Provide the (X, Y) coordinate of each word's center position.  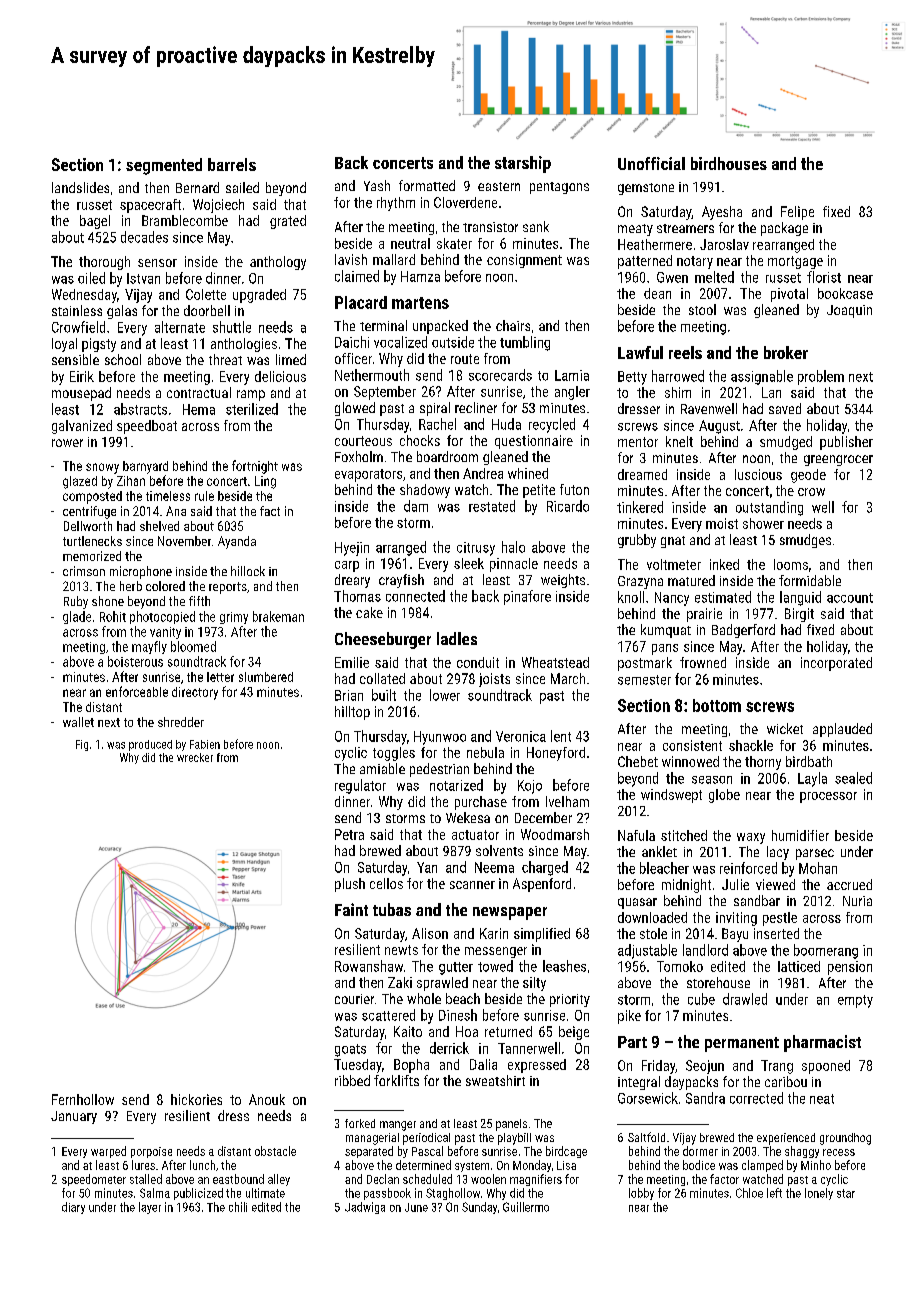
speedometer (94, 1180)
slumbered (266, 677)
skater (454, 243)
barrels (232, 164)
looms (791, 564)
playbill (514, 1139)
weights (563, 581)
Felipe (797, 213)
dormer (700, 1151)
